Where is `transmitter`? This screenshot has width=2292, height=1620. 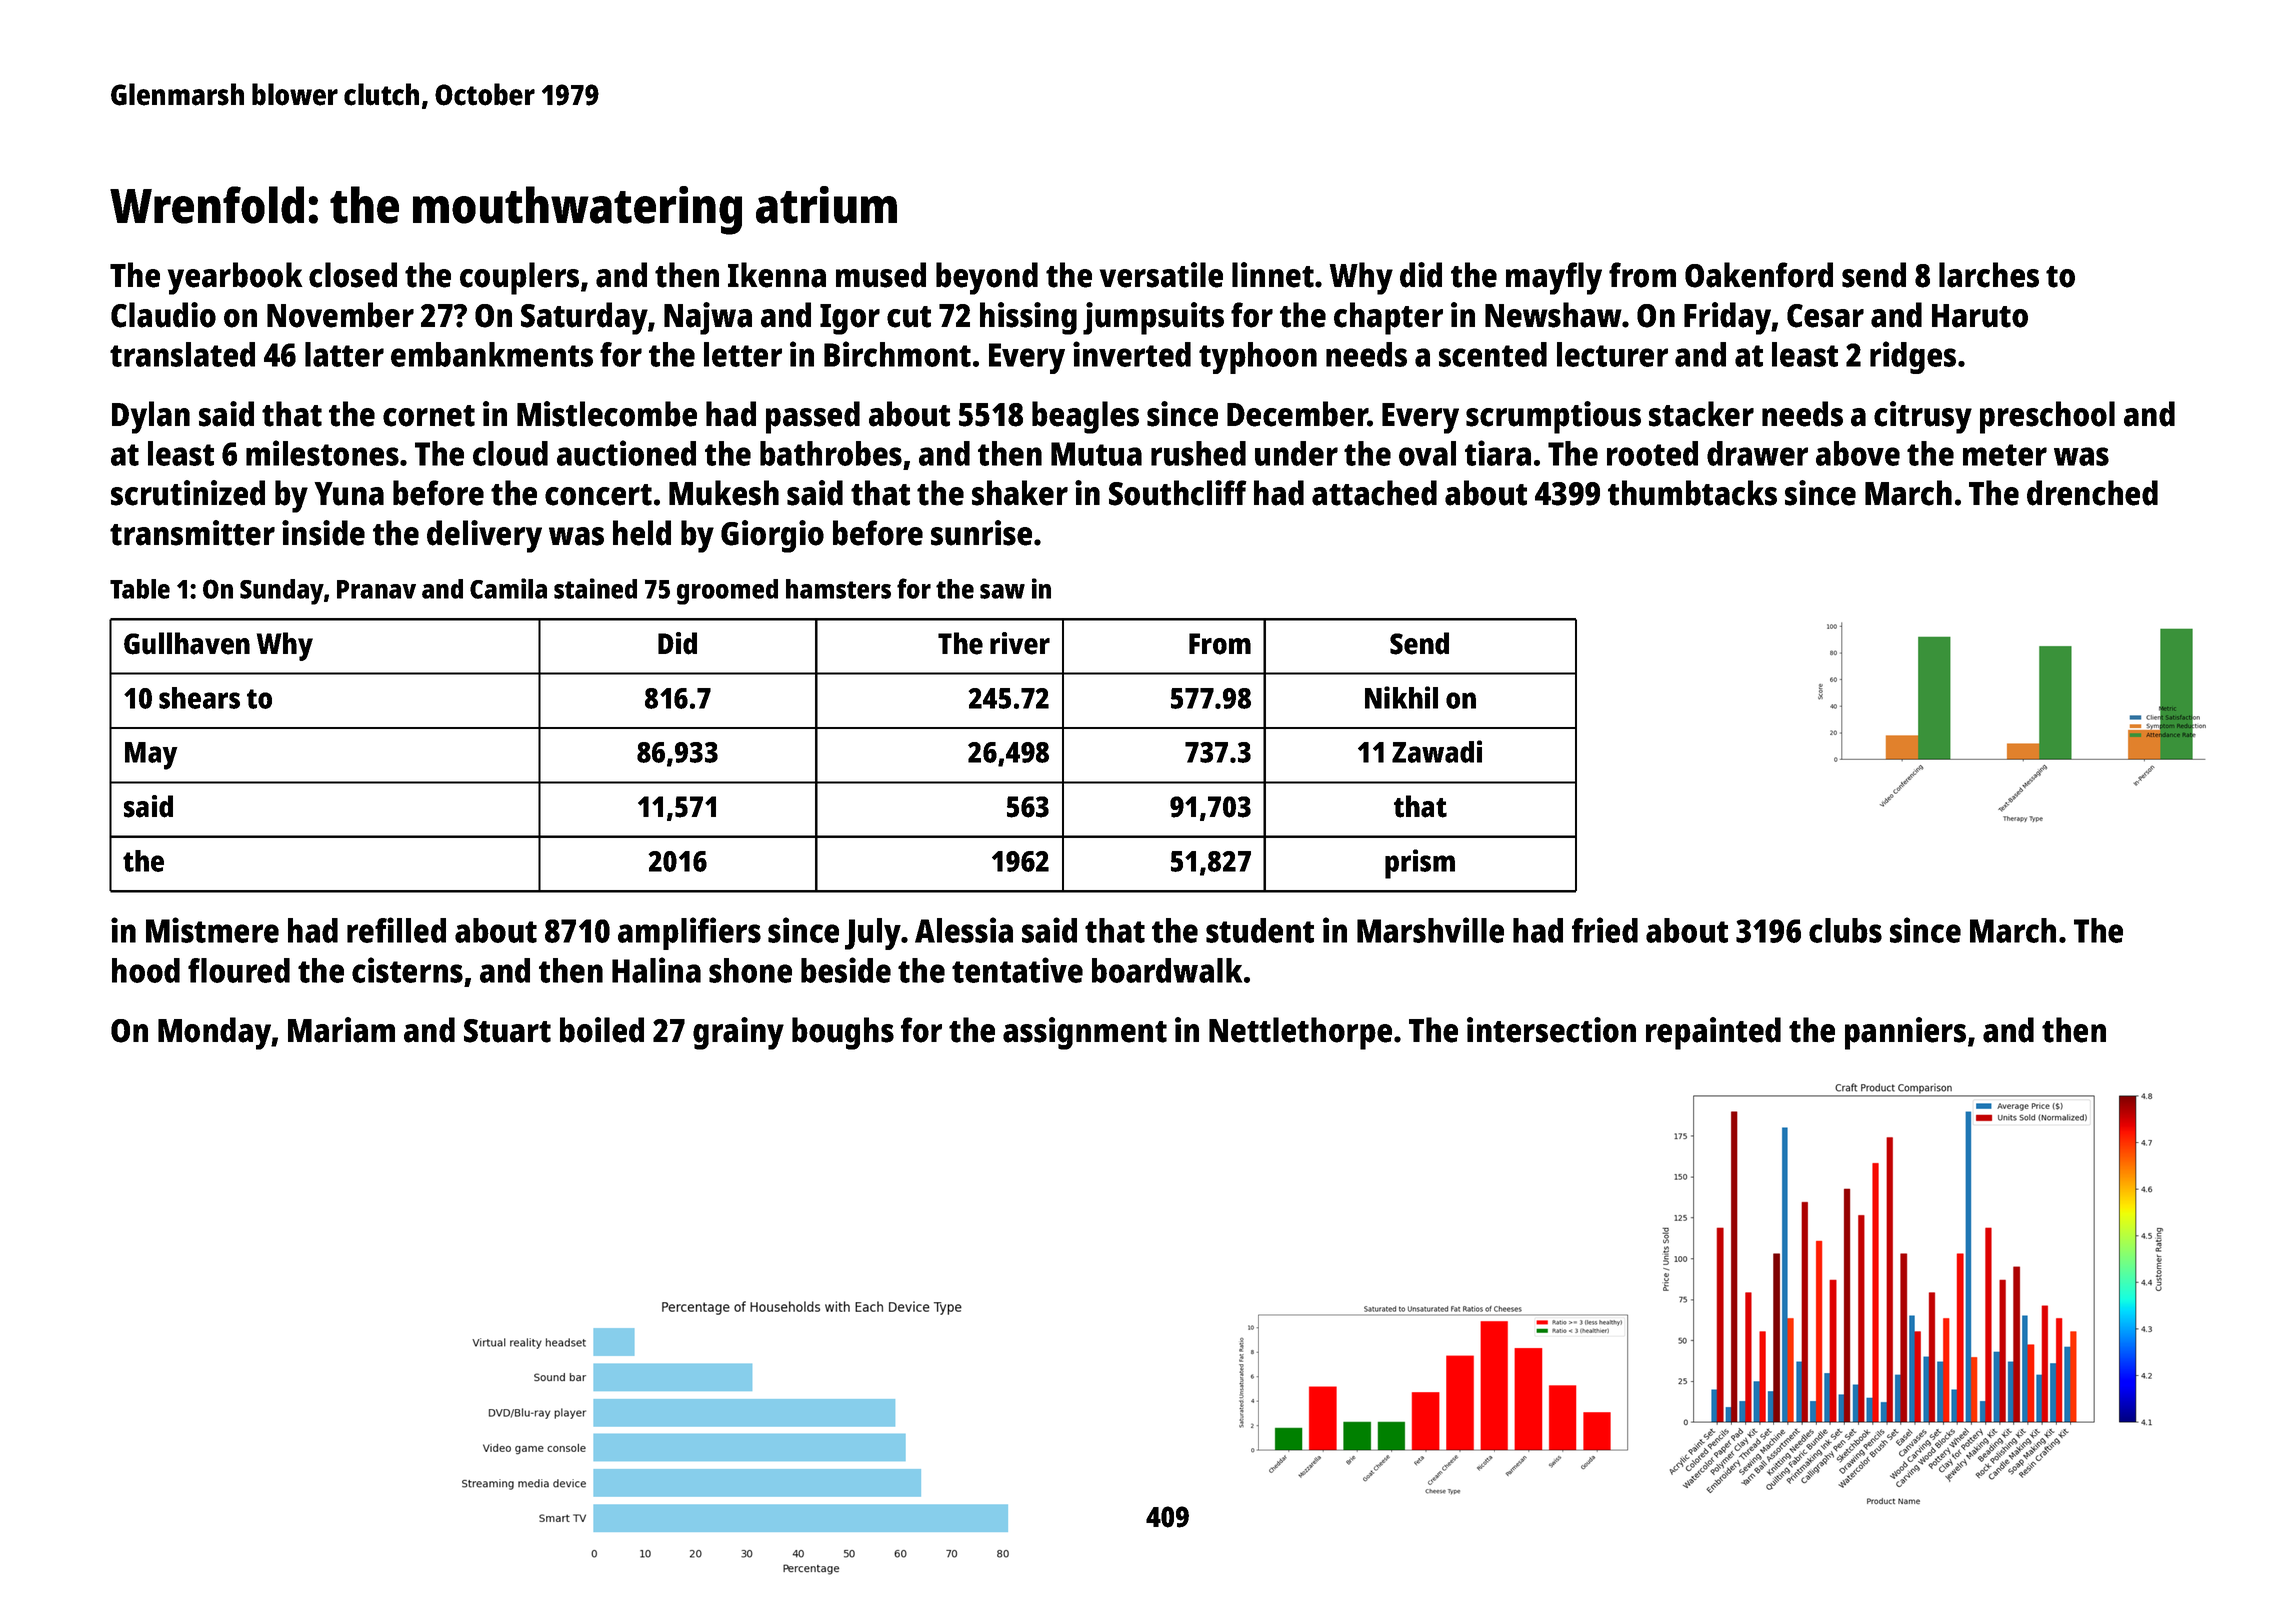 transmitter is located at coordinates (192, 533).
